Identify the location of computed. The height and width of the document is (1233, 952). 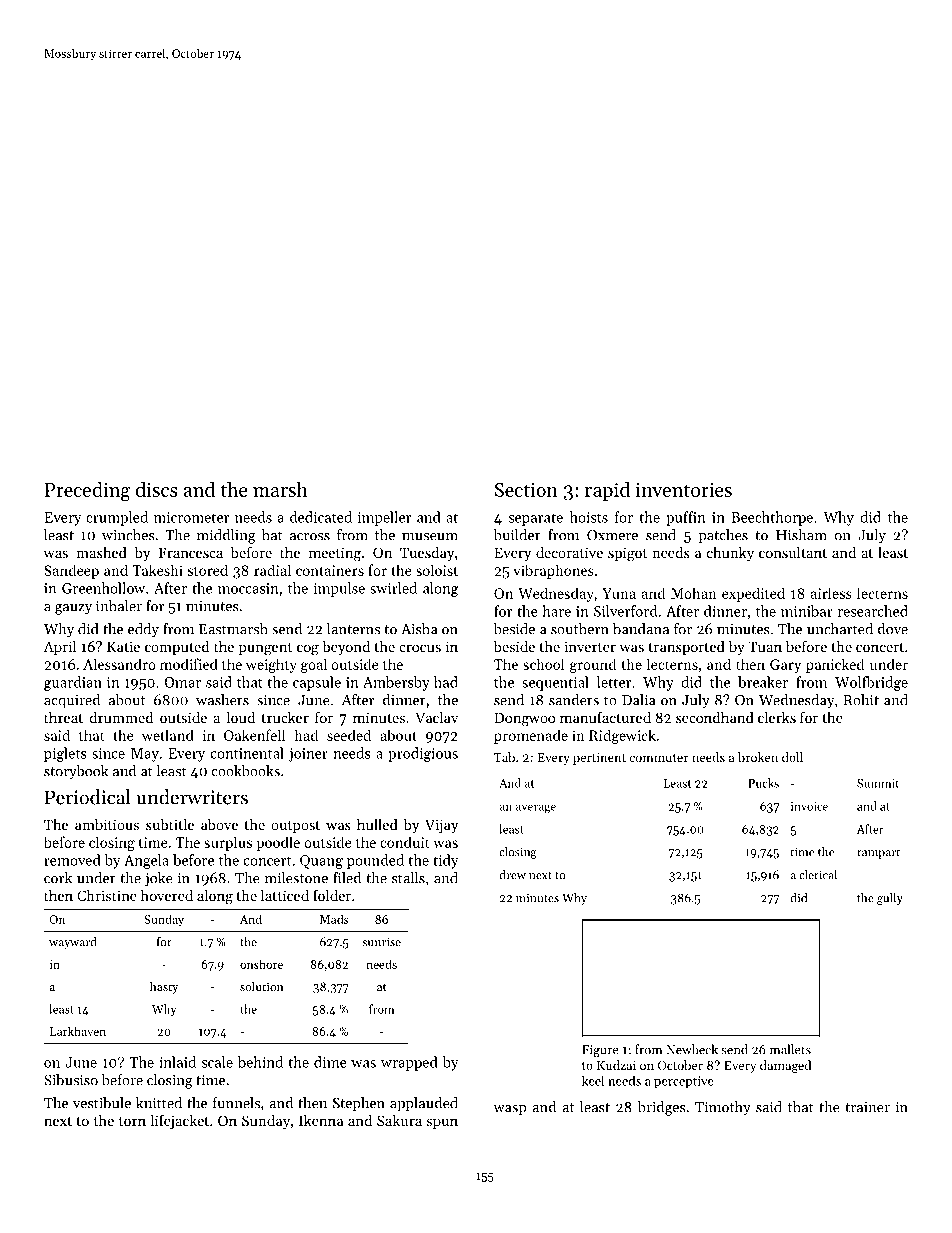
(177, 648).
